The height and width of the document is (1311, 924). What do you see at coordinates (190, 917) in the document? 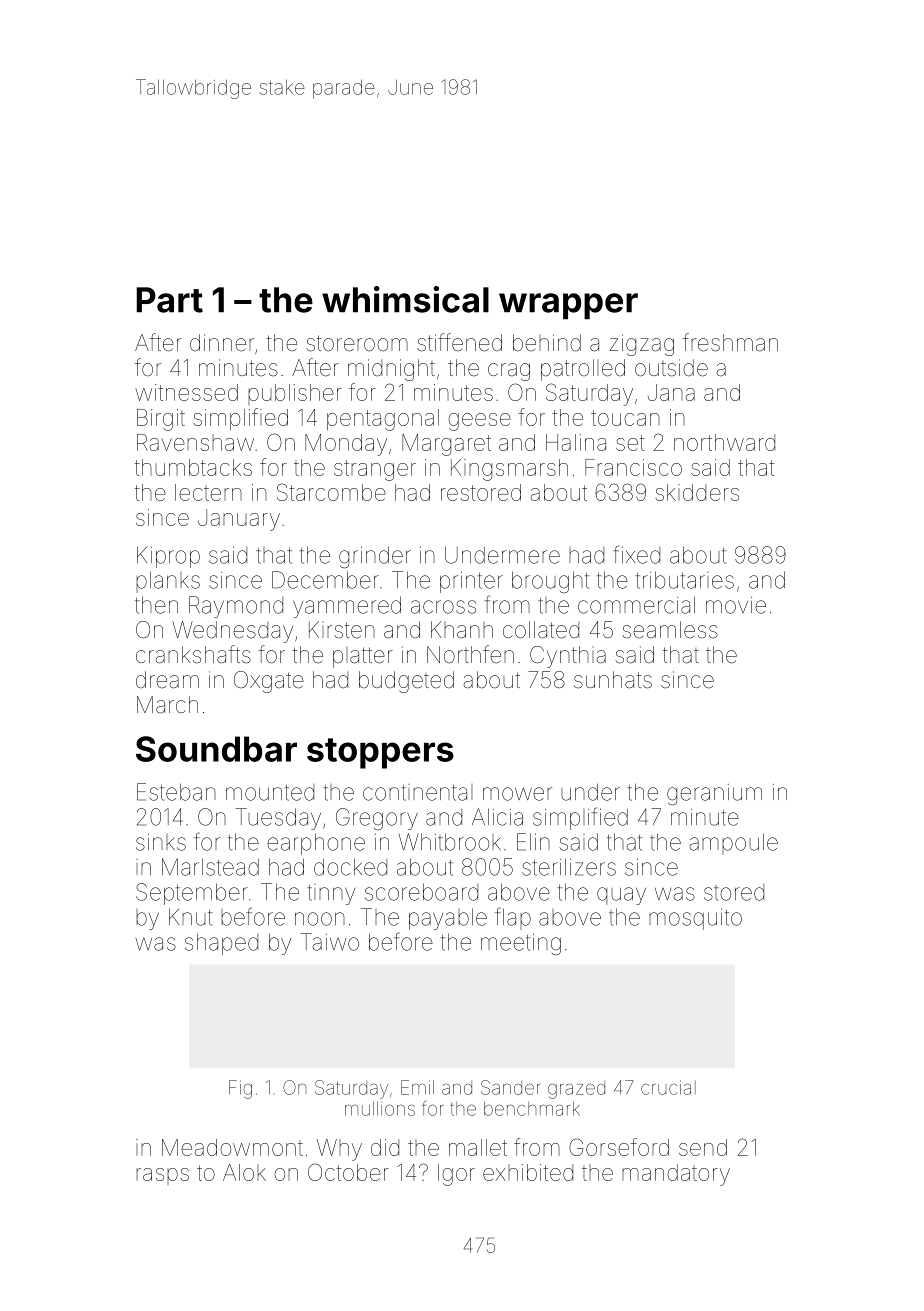
I see `Knut` at bounding box center [190, 917].
